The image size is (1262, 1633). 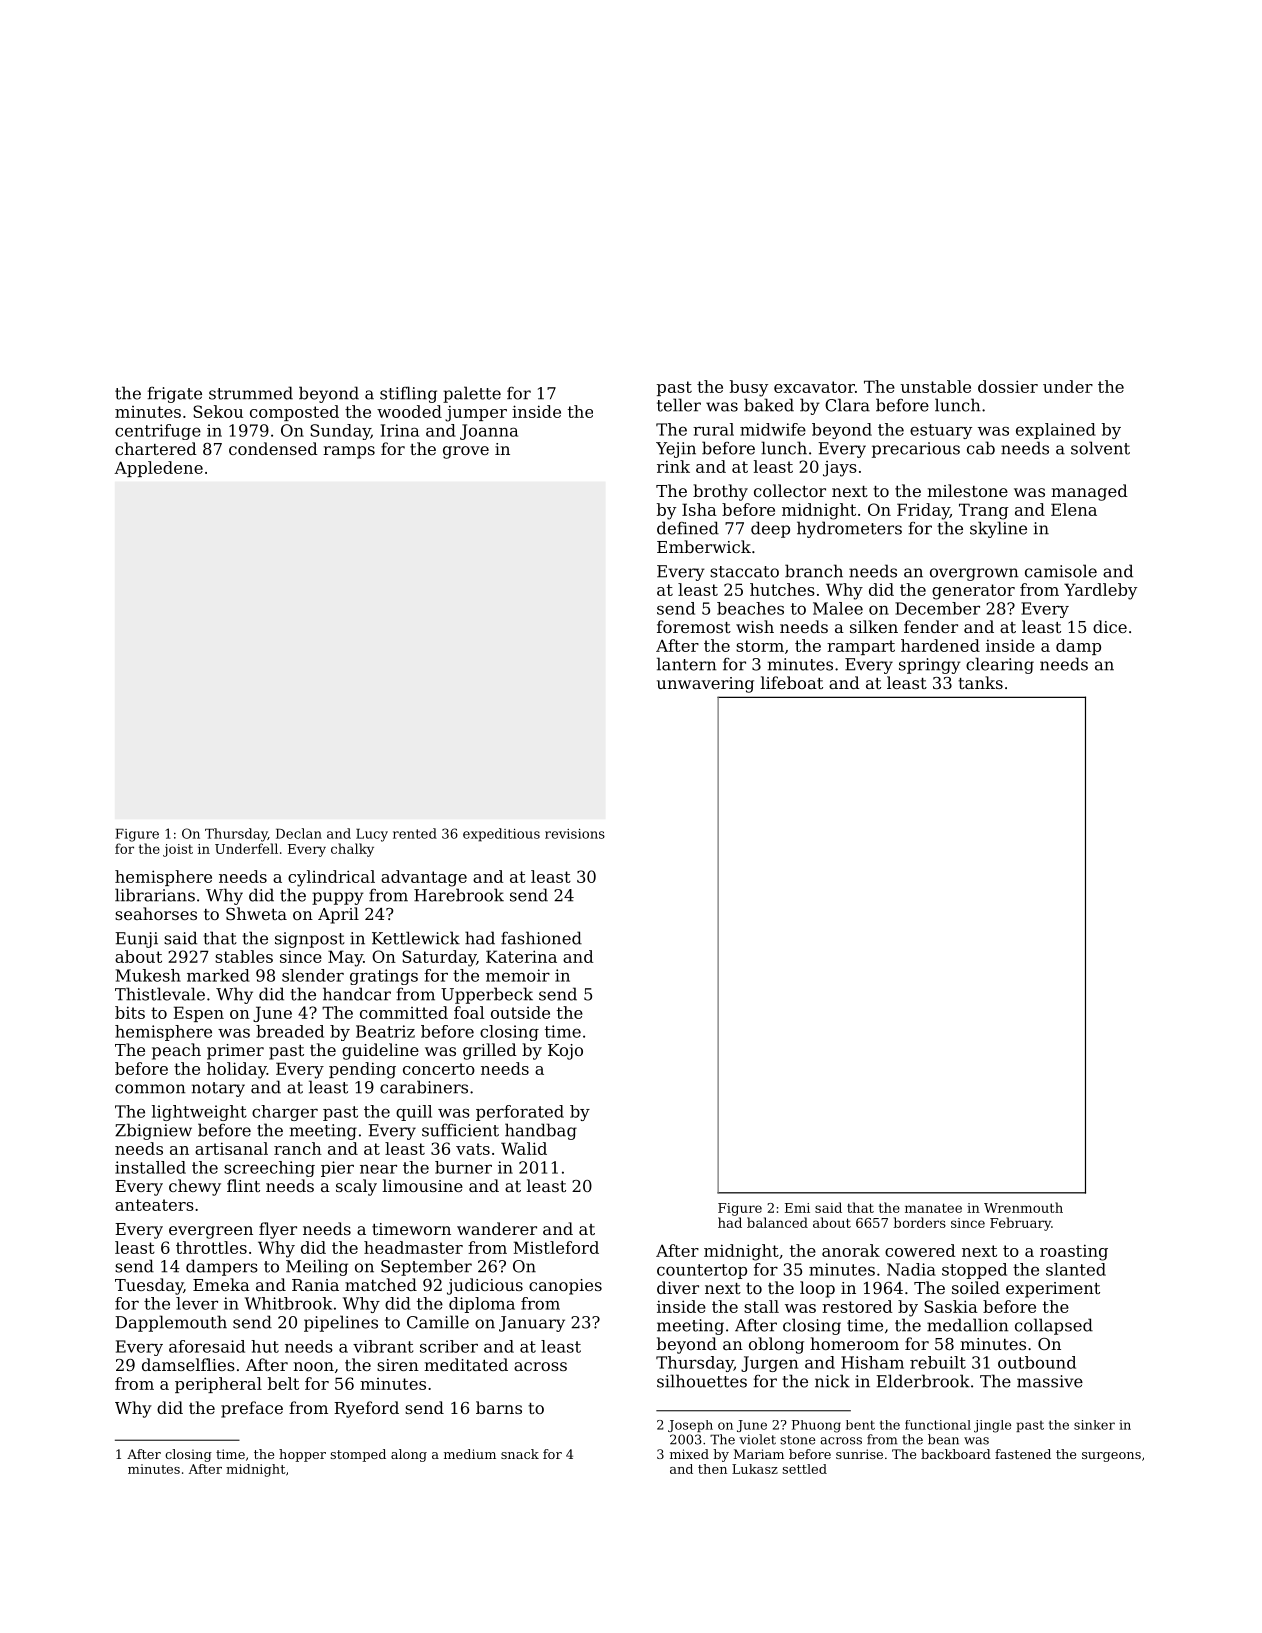 What do you see at coordinates (860, 1425) in the document?
I see `bent` at bounding box center [860, 1425].
